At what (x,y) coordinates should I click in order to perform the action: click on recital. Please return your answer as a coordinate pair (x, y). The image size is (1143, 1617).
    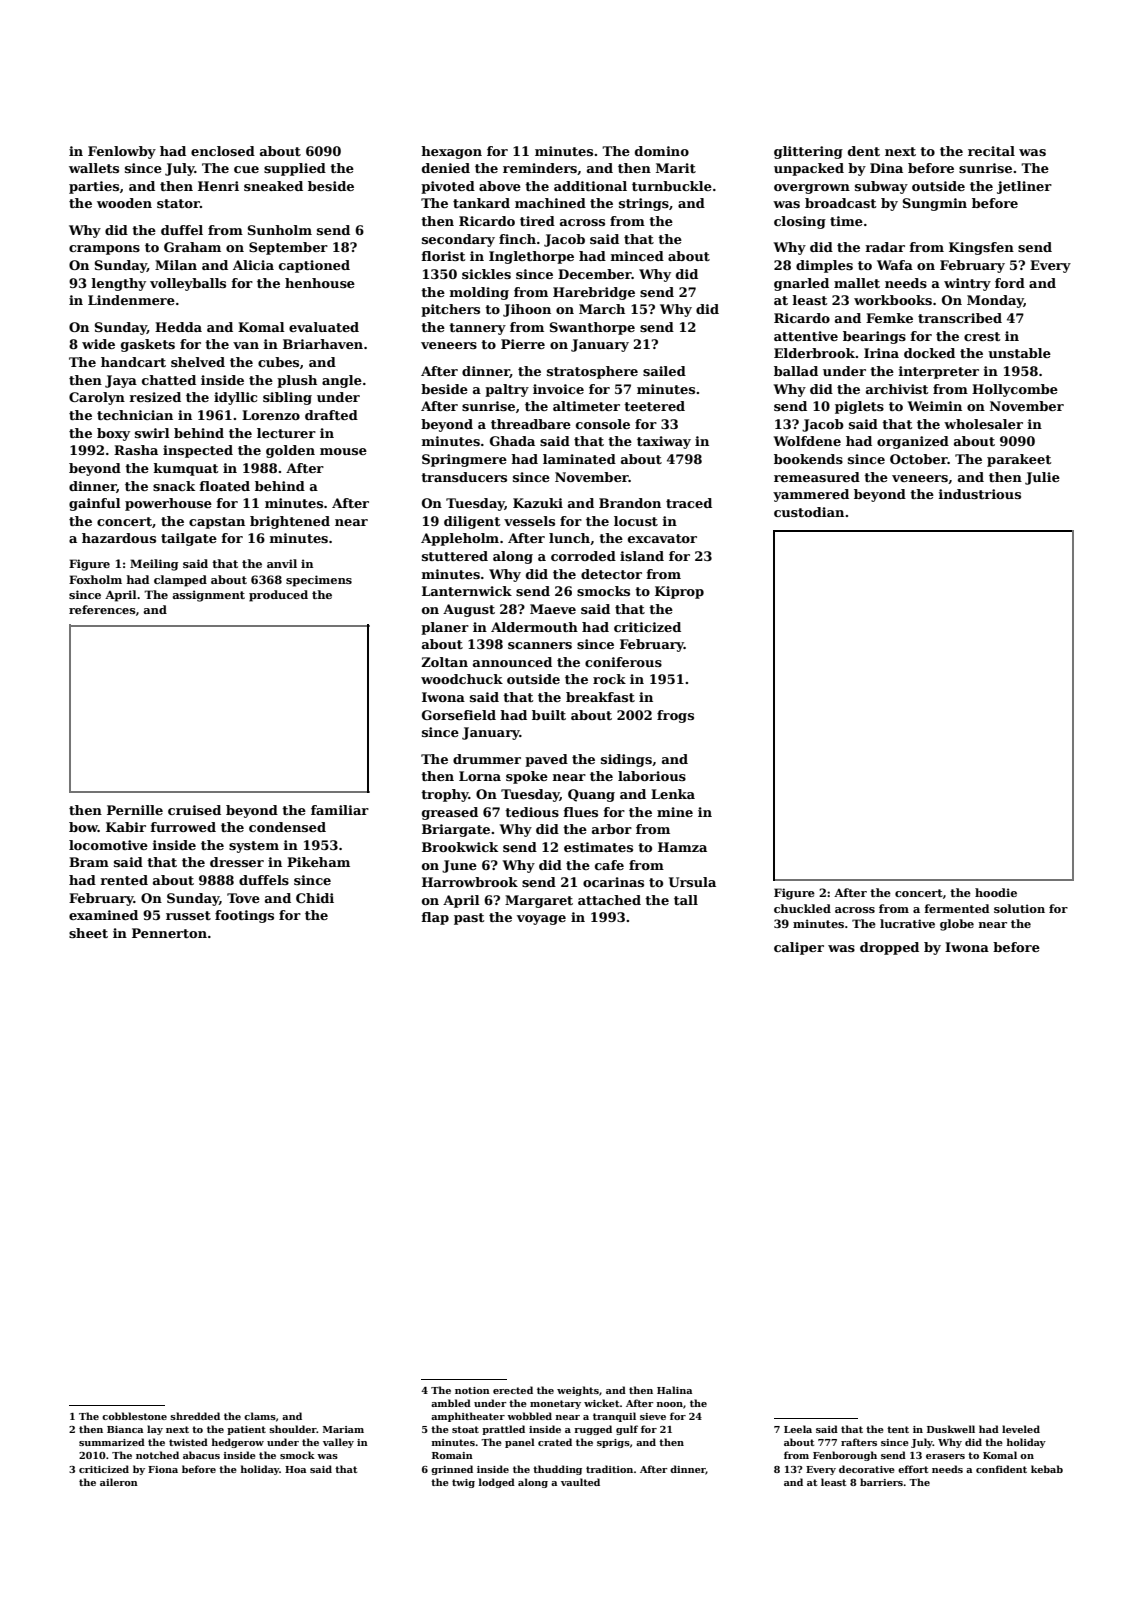
    Looking at the image, I should click on (991, 151).
